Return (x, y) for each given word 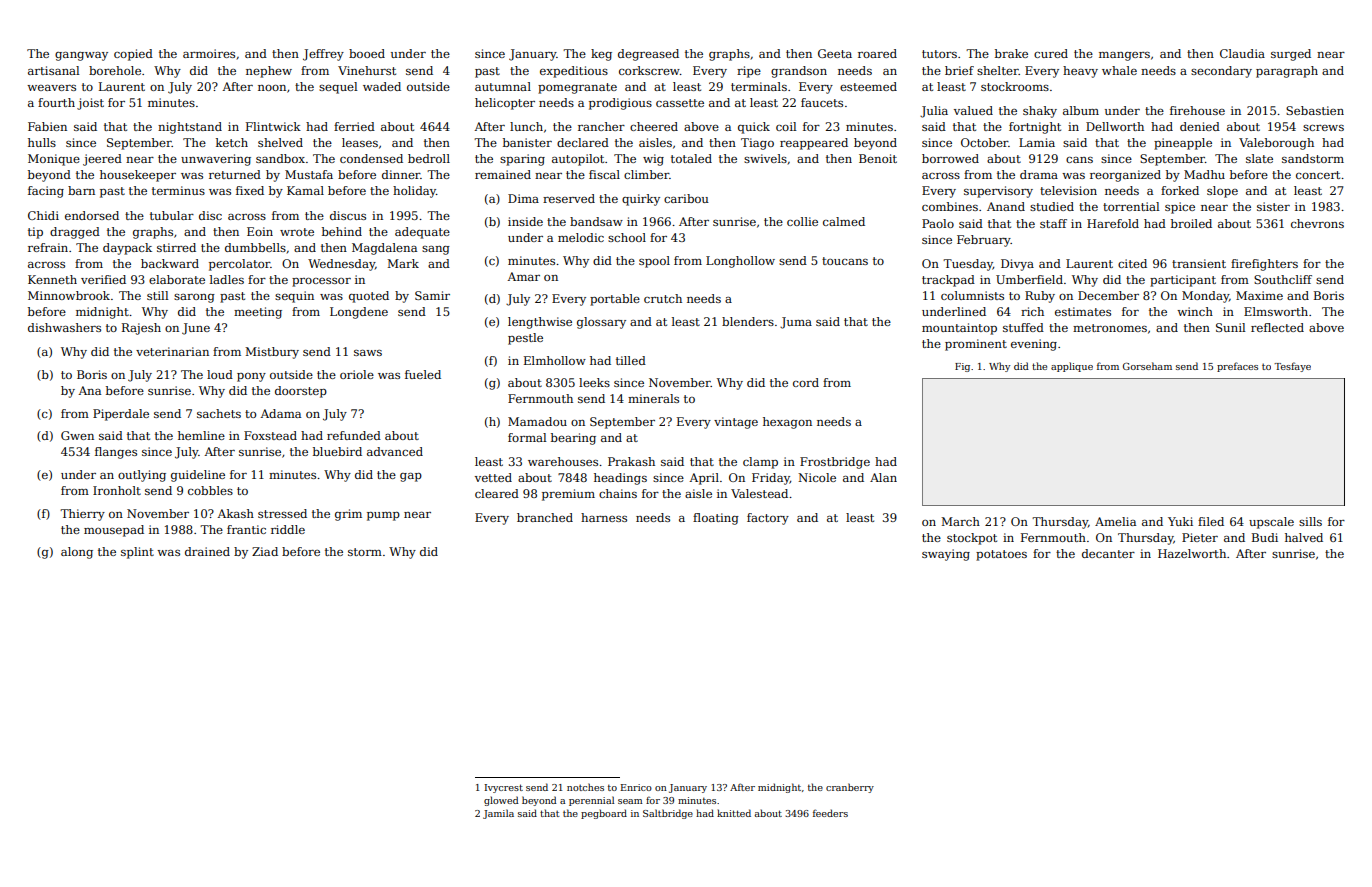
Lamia (1037, 142)
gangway (81, 56)
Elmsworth (1276, 311)
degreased (648, 55)
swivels (765, 158)
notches (585, 787)
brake (1011, 53)
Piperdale (121, 415)
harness (604, 517)
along (77, 553)
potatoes (1001, 555)
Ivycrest (504, 788)
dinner (401, 174)
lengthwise (540, 323)
